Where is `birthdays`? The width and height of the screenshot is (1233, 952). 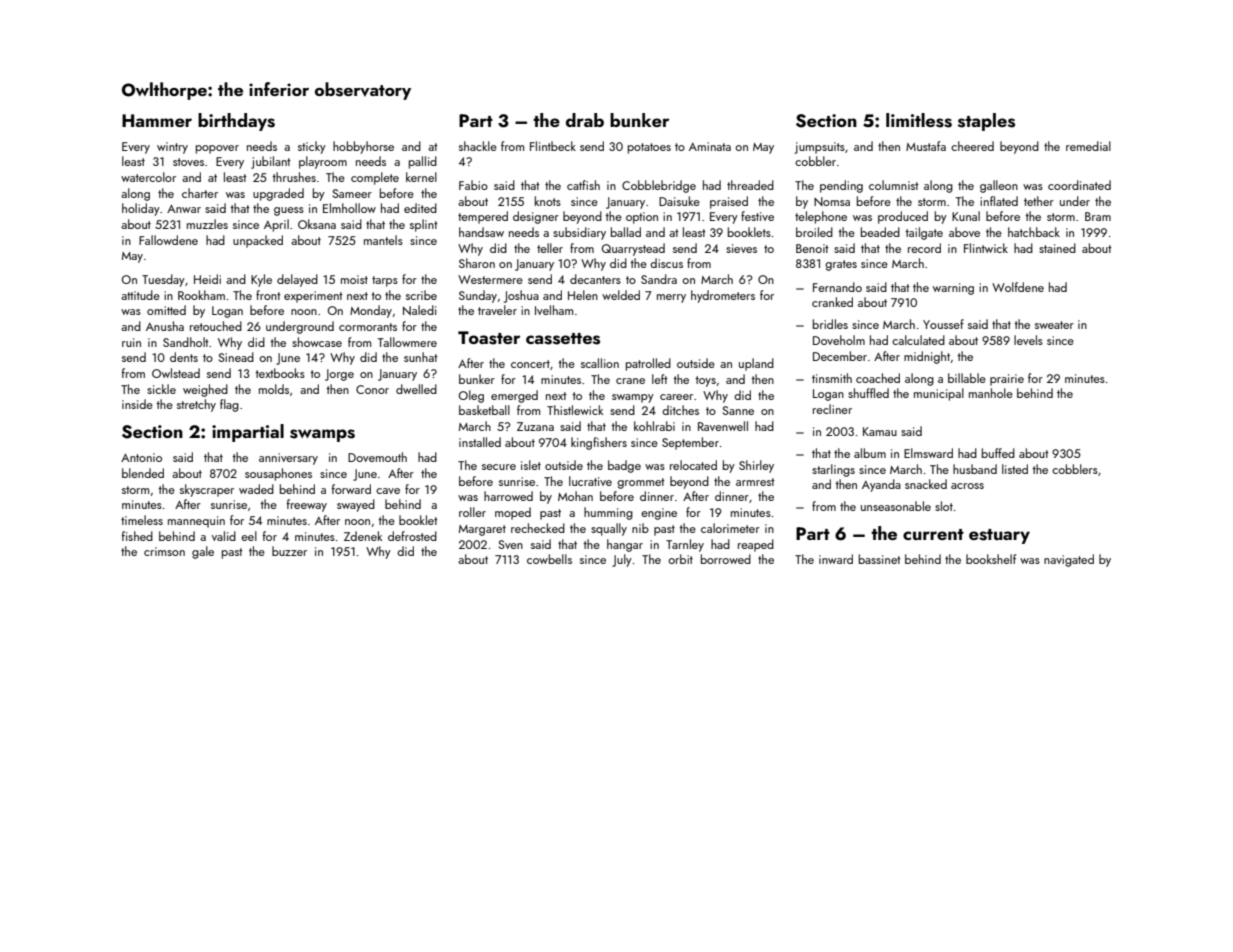
birthdays is located at coordinates (236, 122).
